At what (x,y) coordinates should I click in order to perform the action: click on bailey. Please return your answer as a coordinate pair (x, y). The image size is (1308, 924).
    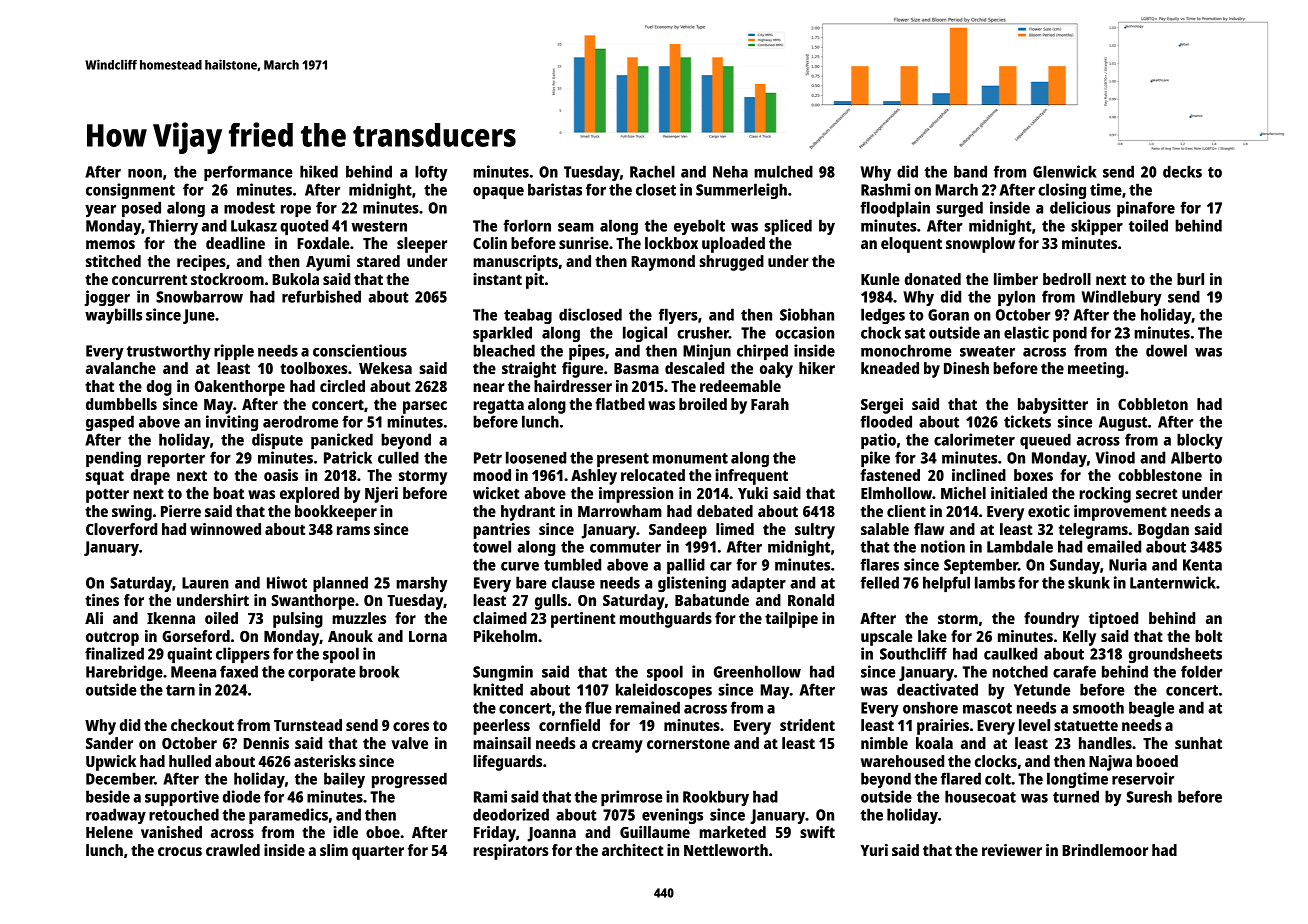
    Looking at the image, I should click on (344, 780).
